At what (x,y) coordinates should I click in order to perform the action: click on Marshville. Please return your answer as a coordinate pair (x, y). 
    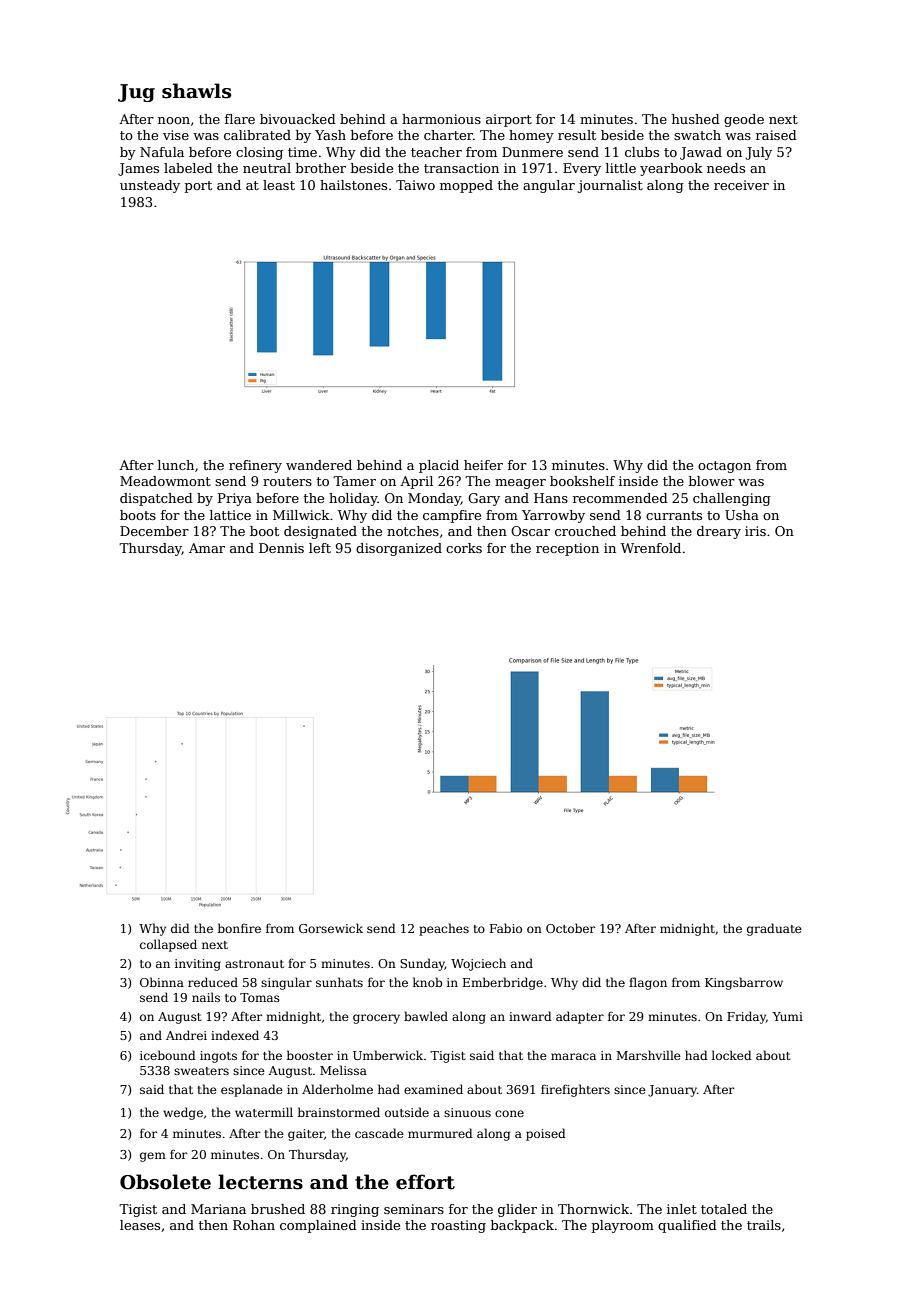
    Looking at the image, I should click on (648, 1055).
